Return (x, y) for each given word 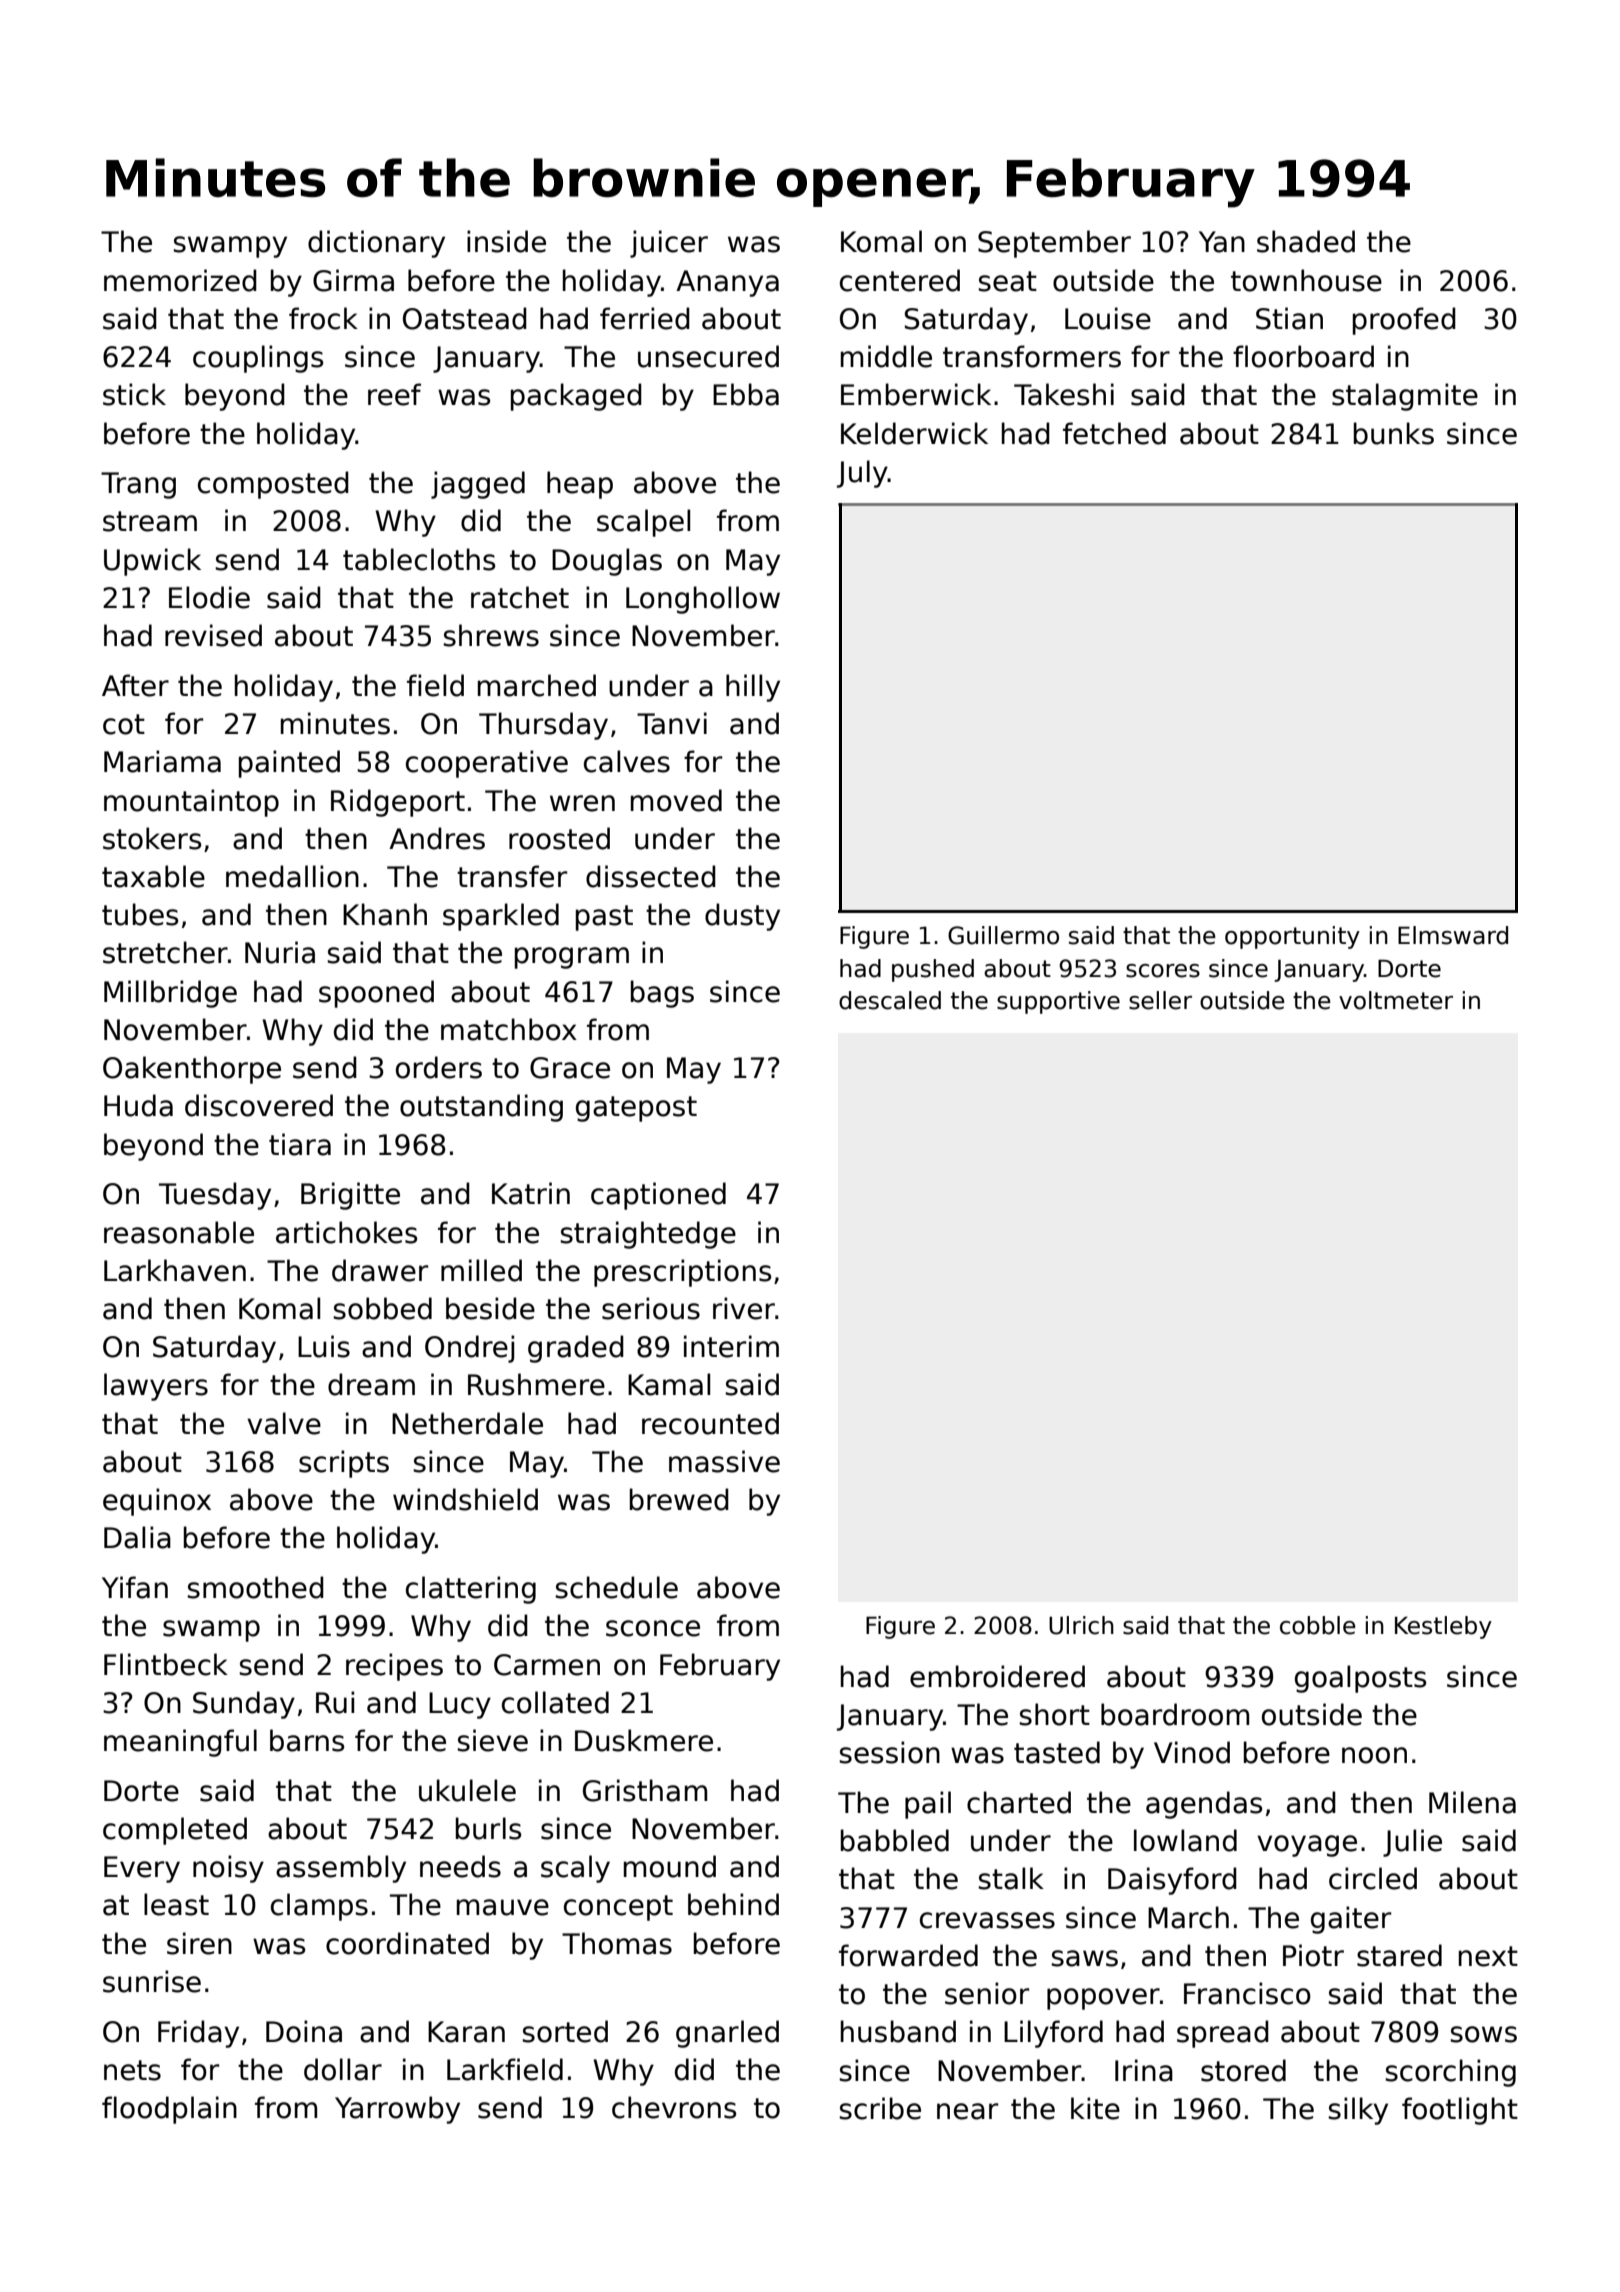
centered (900, 280)
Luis (324, 1346)
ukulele (467, 1790)
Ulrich (1081, 1625)
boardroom (1175, 1714)
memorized (180, 280)
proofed (1404, 321)
